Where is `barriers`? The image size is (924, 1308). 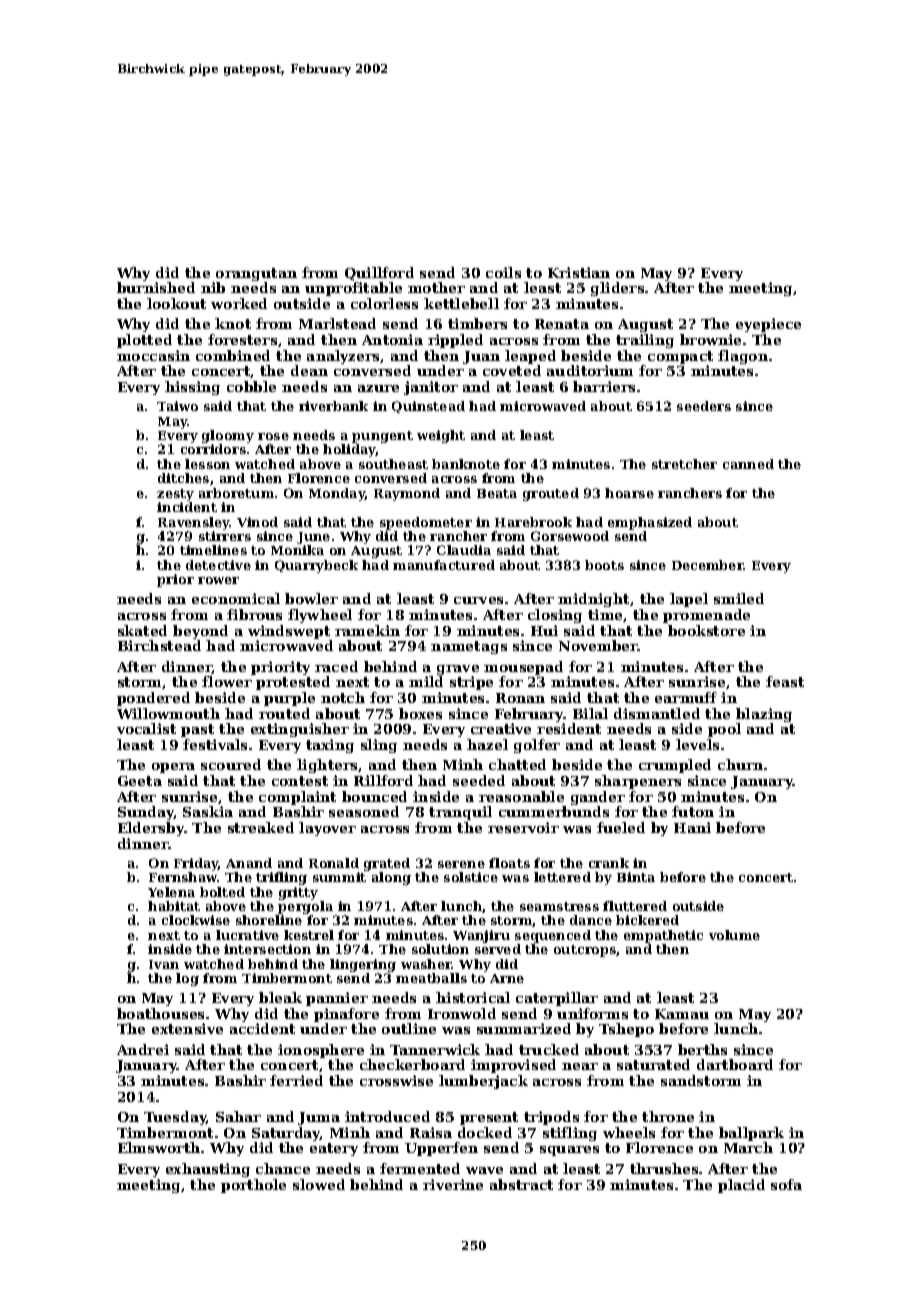 barriers is located at coordinates (604, 386).
